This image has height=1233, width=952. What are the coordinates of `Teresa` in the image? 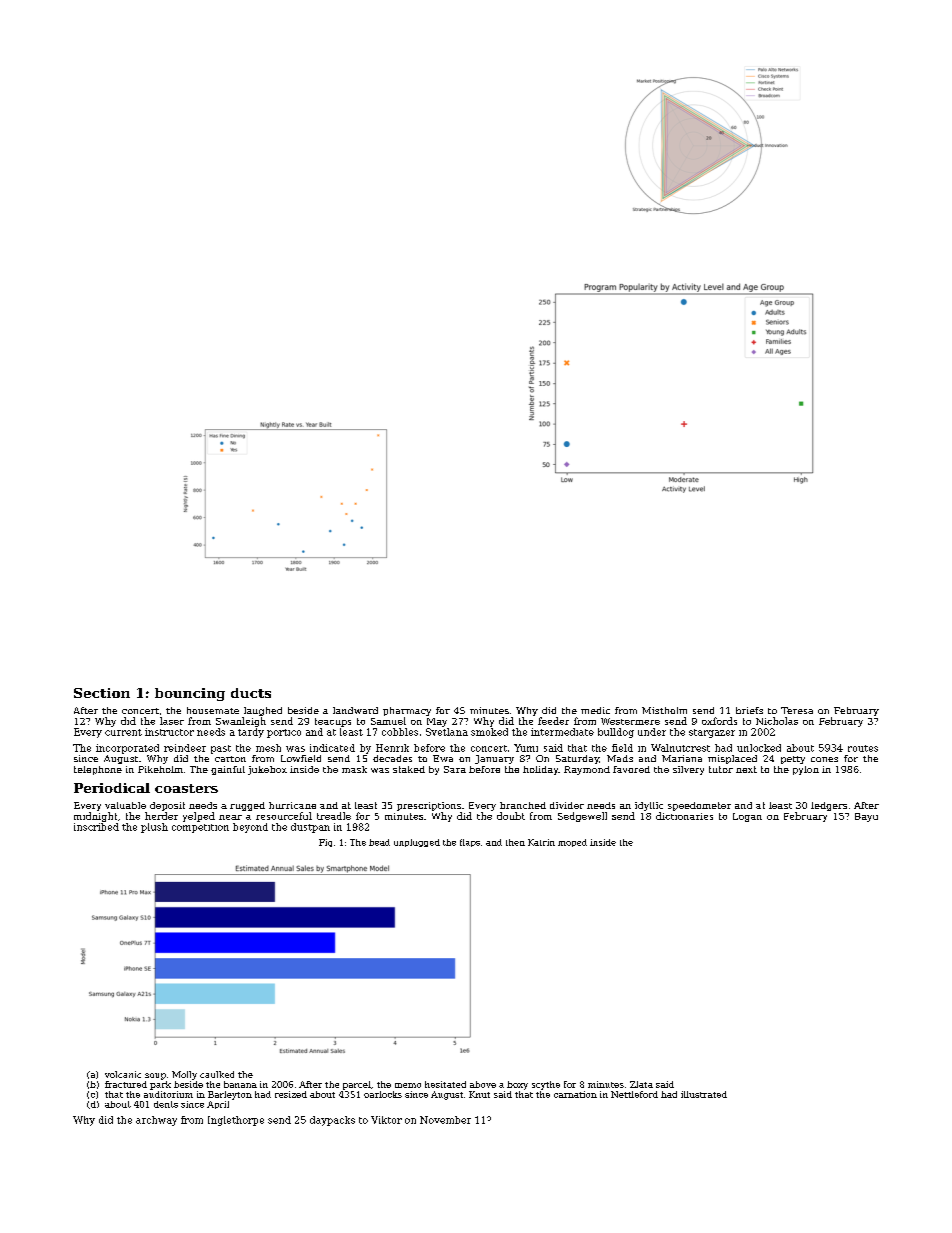 It's located at (797, 710).
